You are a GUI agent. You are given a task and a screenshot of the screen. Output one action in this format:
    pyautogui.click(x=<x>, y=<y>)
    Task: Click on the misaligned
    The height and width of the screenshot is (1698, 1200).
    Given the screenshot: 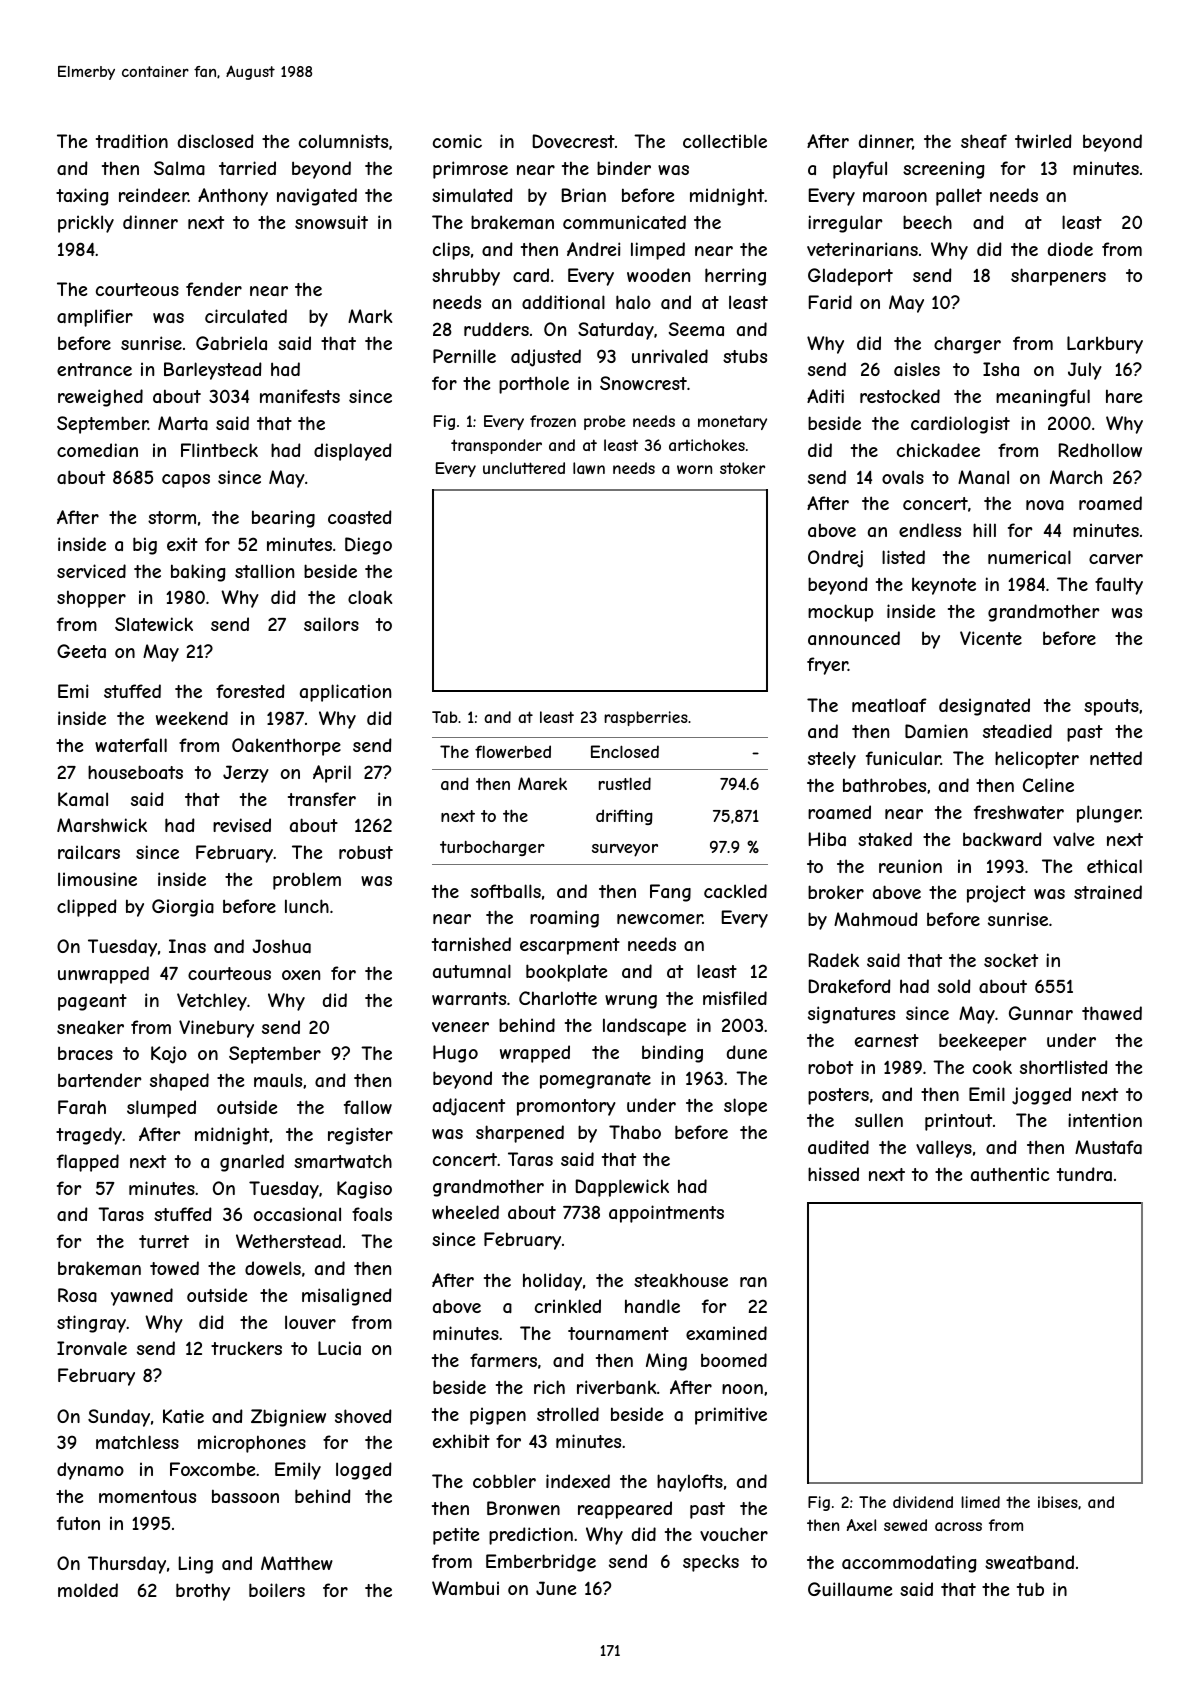 What is the action you would take?
    pyautogui.click(x=347, y=1297)
